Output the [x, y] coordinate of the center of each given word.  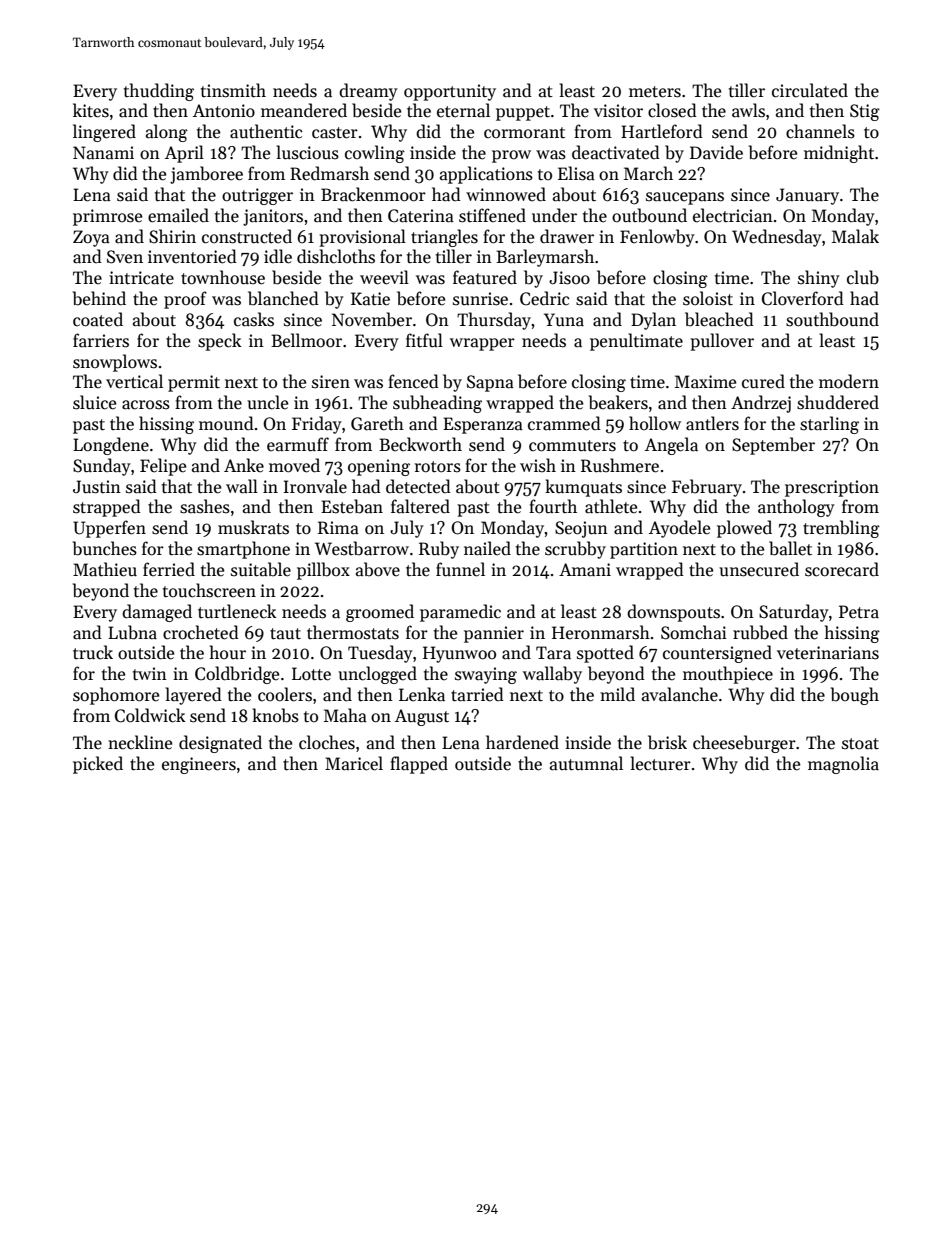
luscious [307, 152]
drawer [567, 236]
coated [98, 319]
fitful [424, 340]
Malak [855, 236]
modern [849, 381]
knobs [275, 715]
